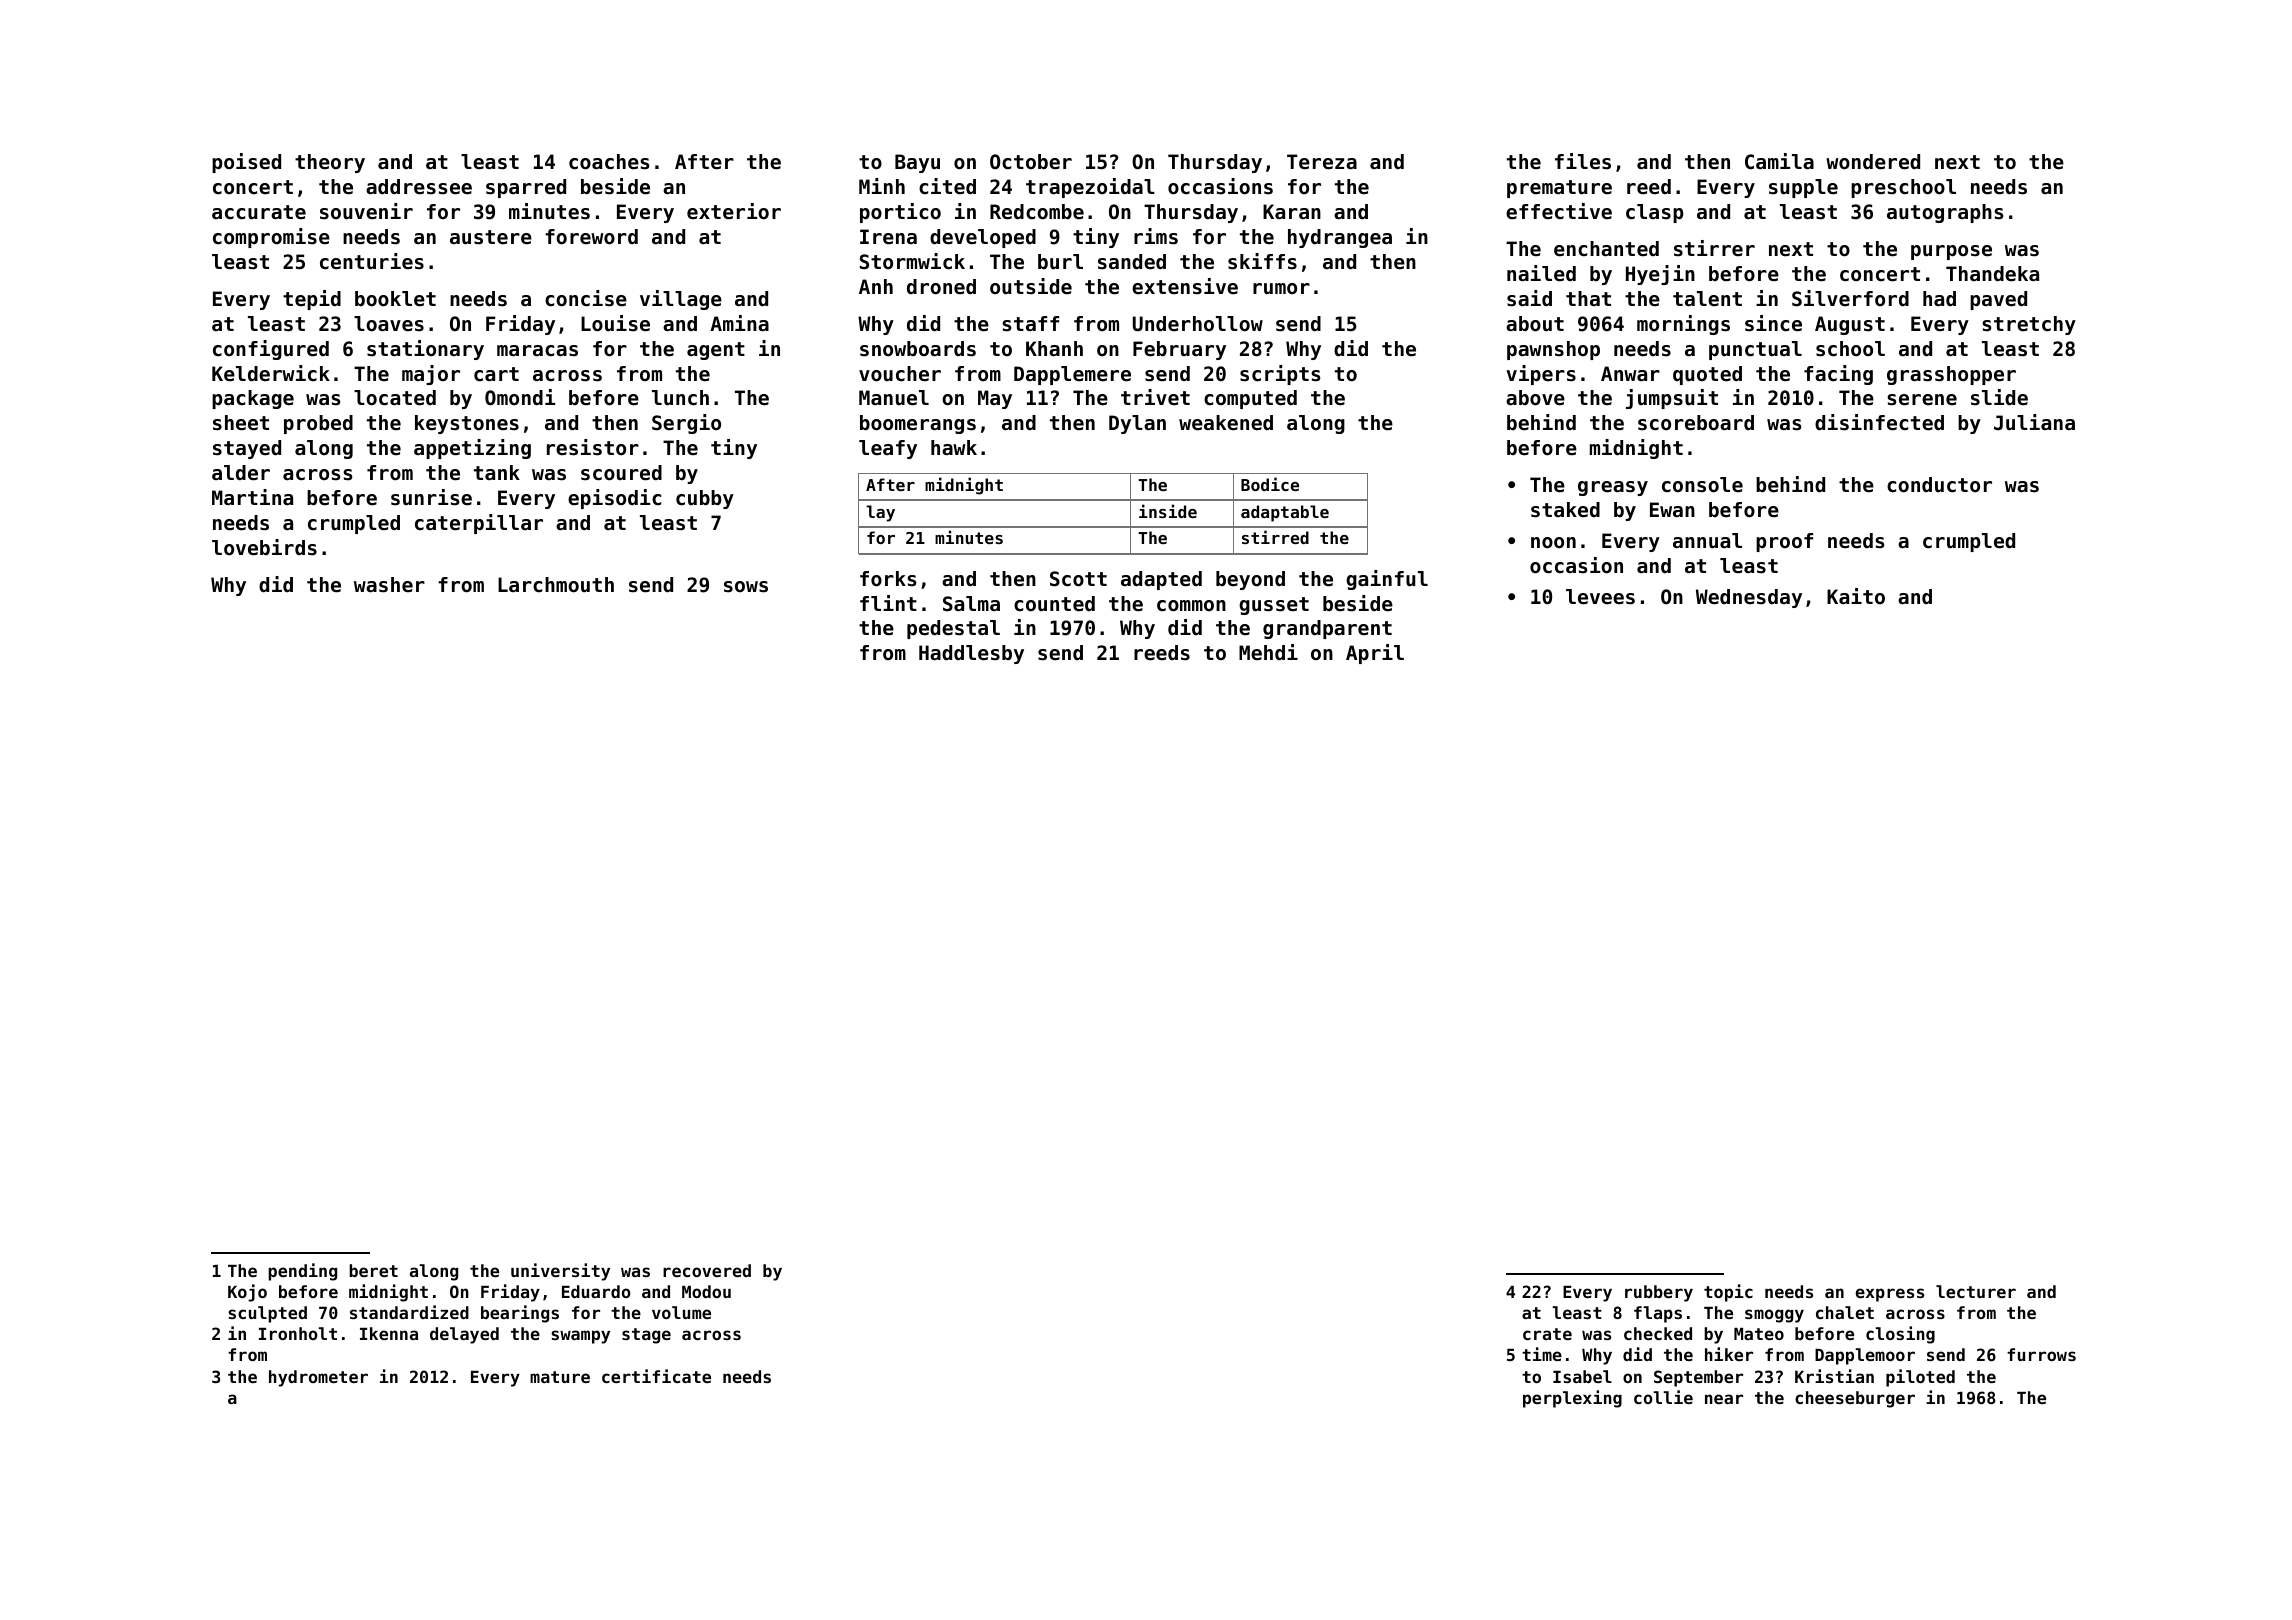 Image resolution: width=2292 pixels, height=1620 pixels. What do you see at coordinates (1976, 1291) in the page?
I see `lecturer` at bounding box center [1976, 1291].
